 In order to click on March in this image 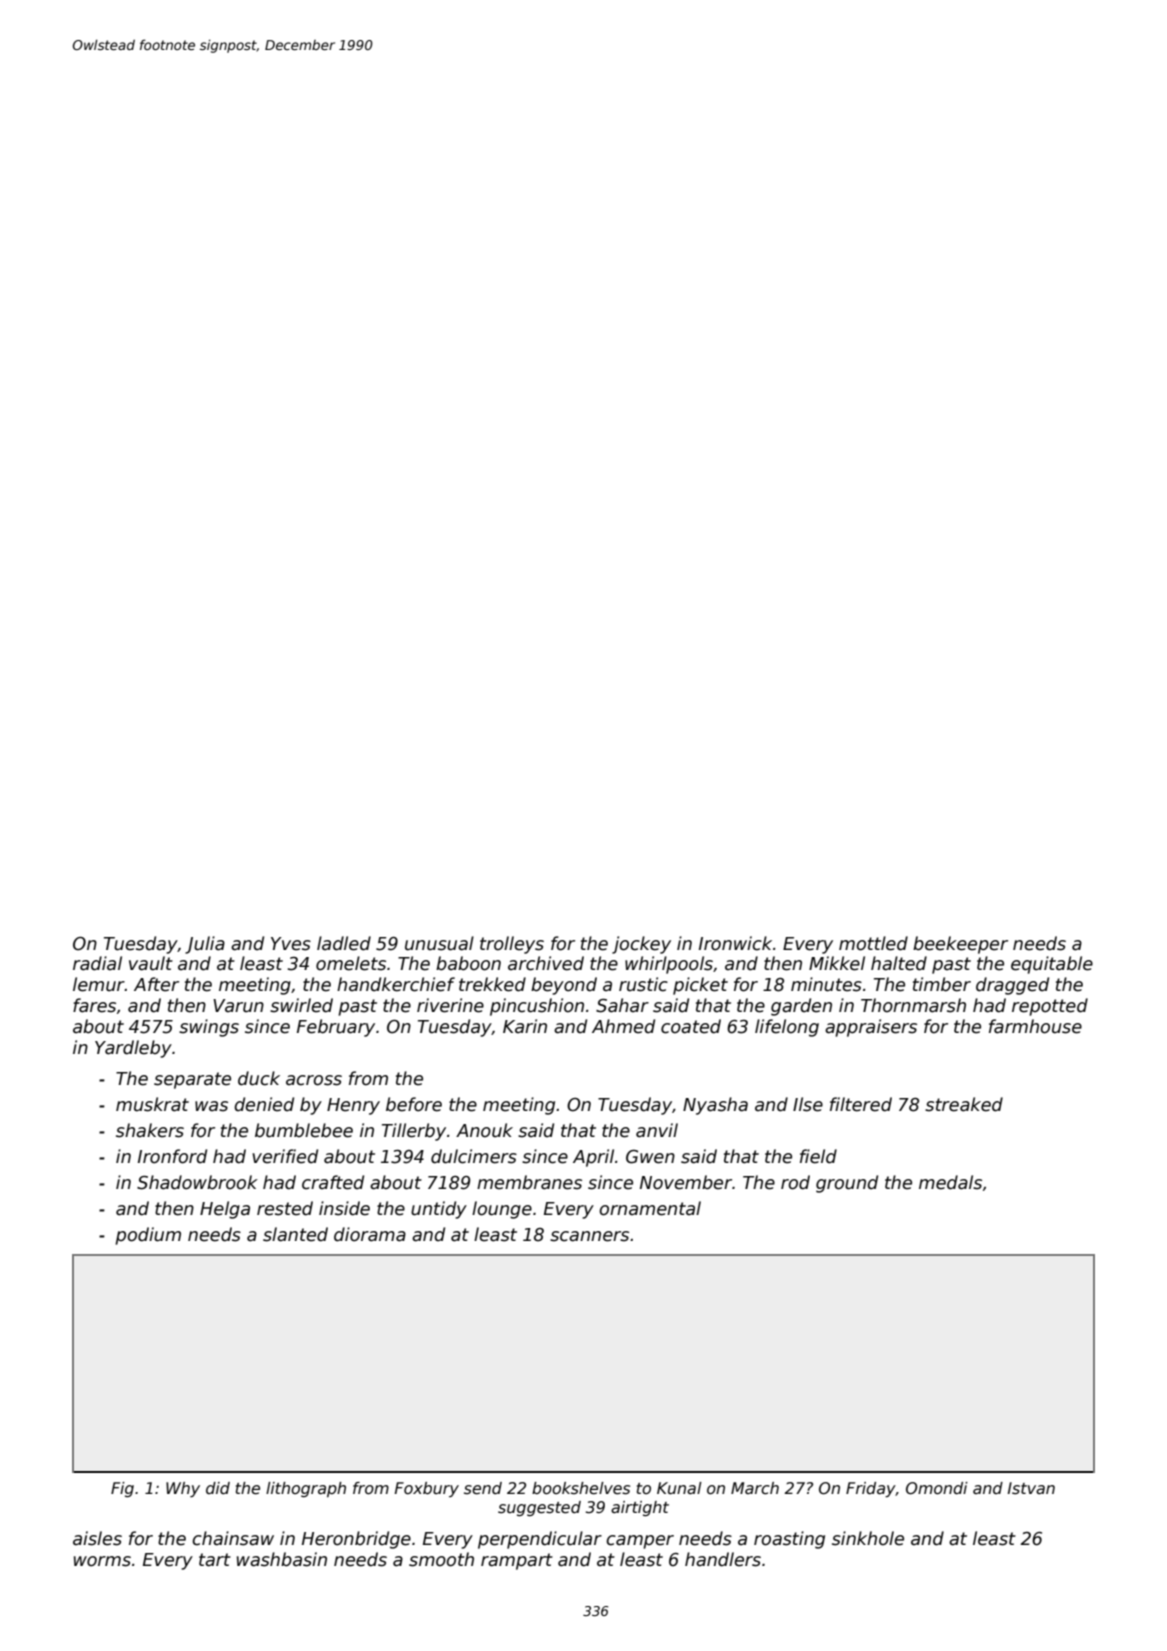, I will do `click(755, 1488)`.
